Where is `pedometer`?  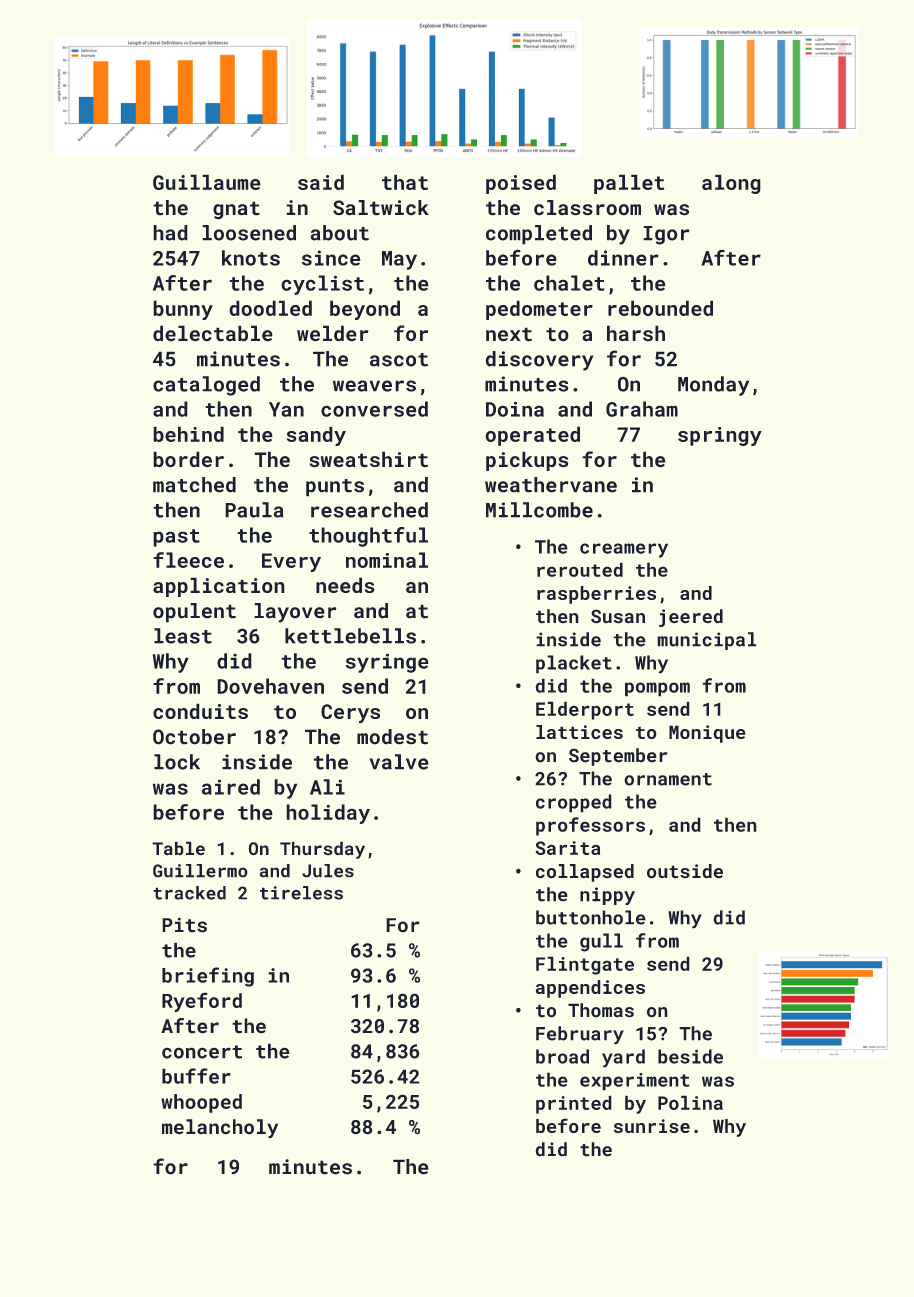 pedometer is located at coordinates (539, 310).
